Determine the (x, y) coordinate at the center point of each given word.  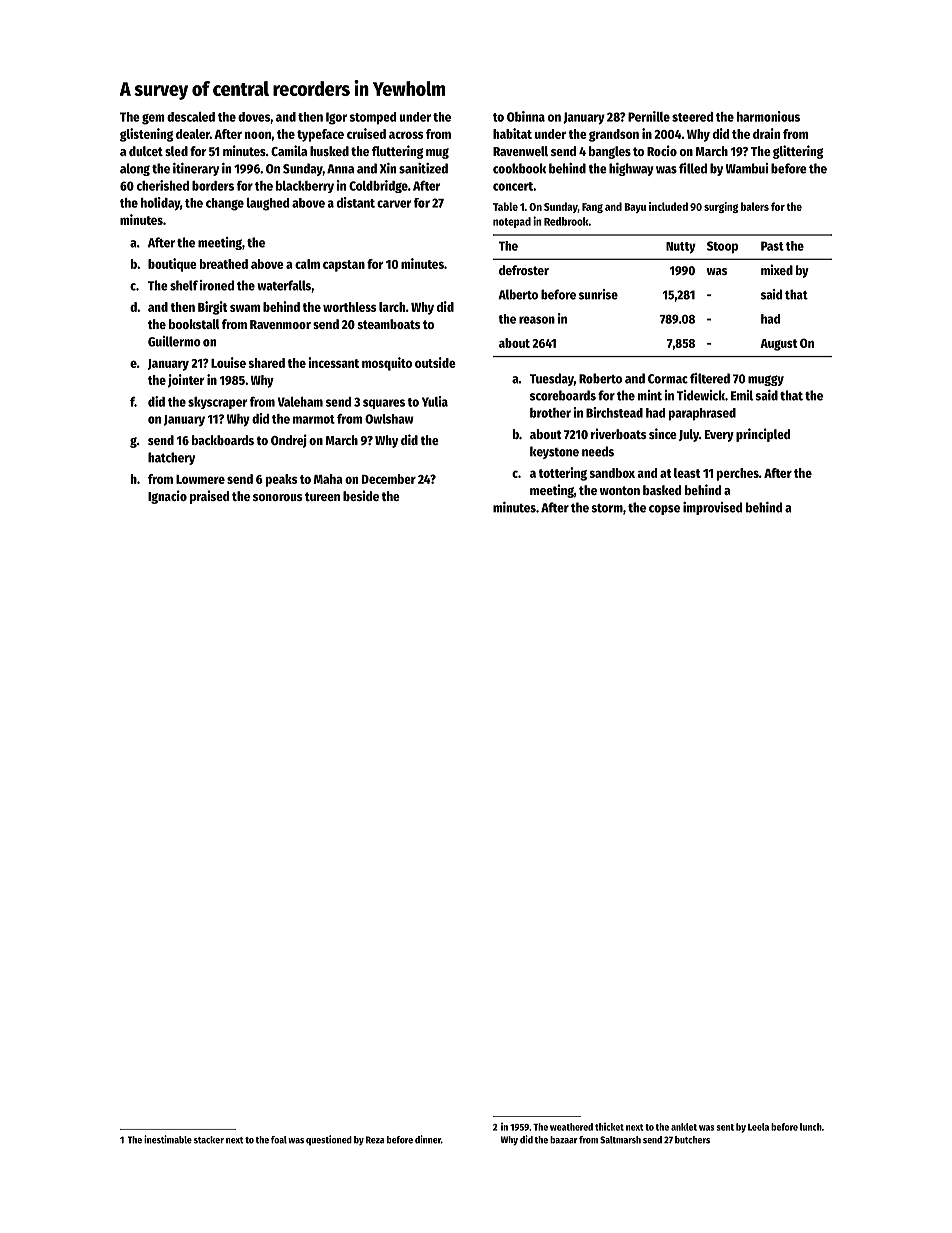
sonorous (277, 497)
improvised (712, 508)
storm (607, 508)
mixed (777, 269)
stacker (209, 1140)
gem (153, 119)
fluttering (397, 152)
